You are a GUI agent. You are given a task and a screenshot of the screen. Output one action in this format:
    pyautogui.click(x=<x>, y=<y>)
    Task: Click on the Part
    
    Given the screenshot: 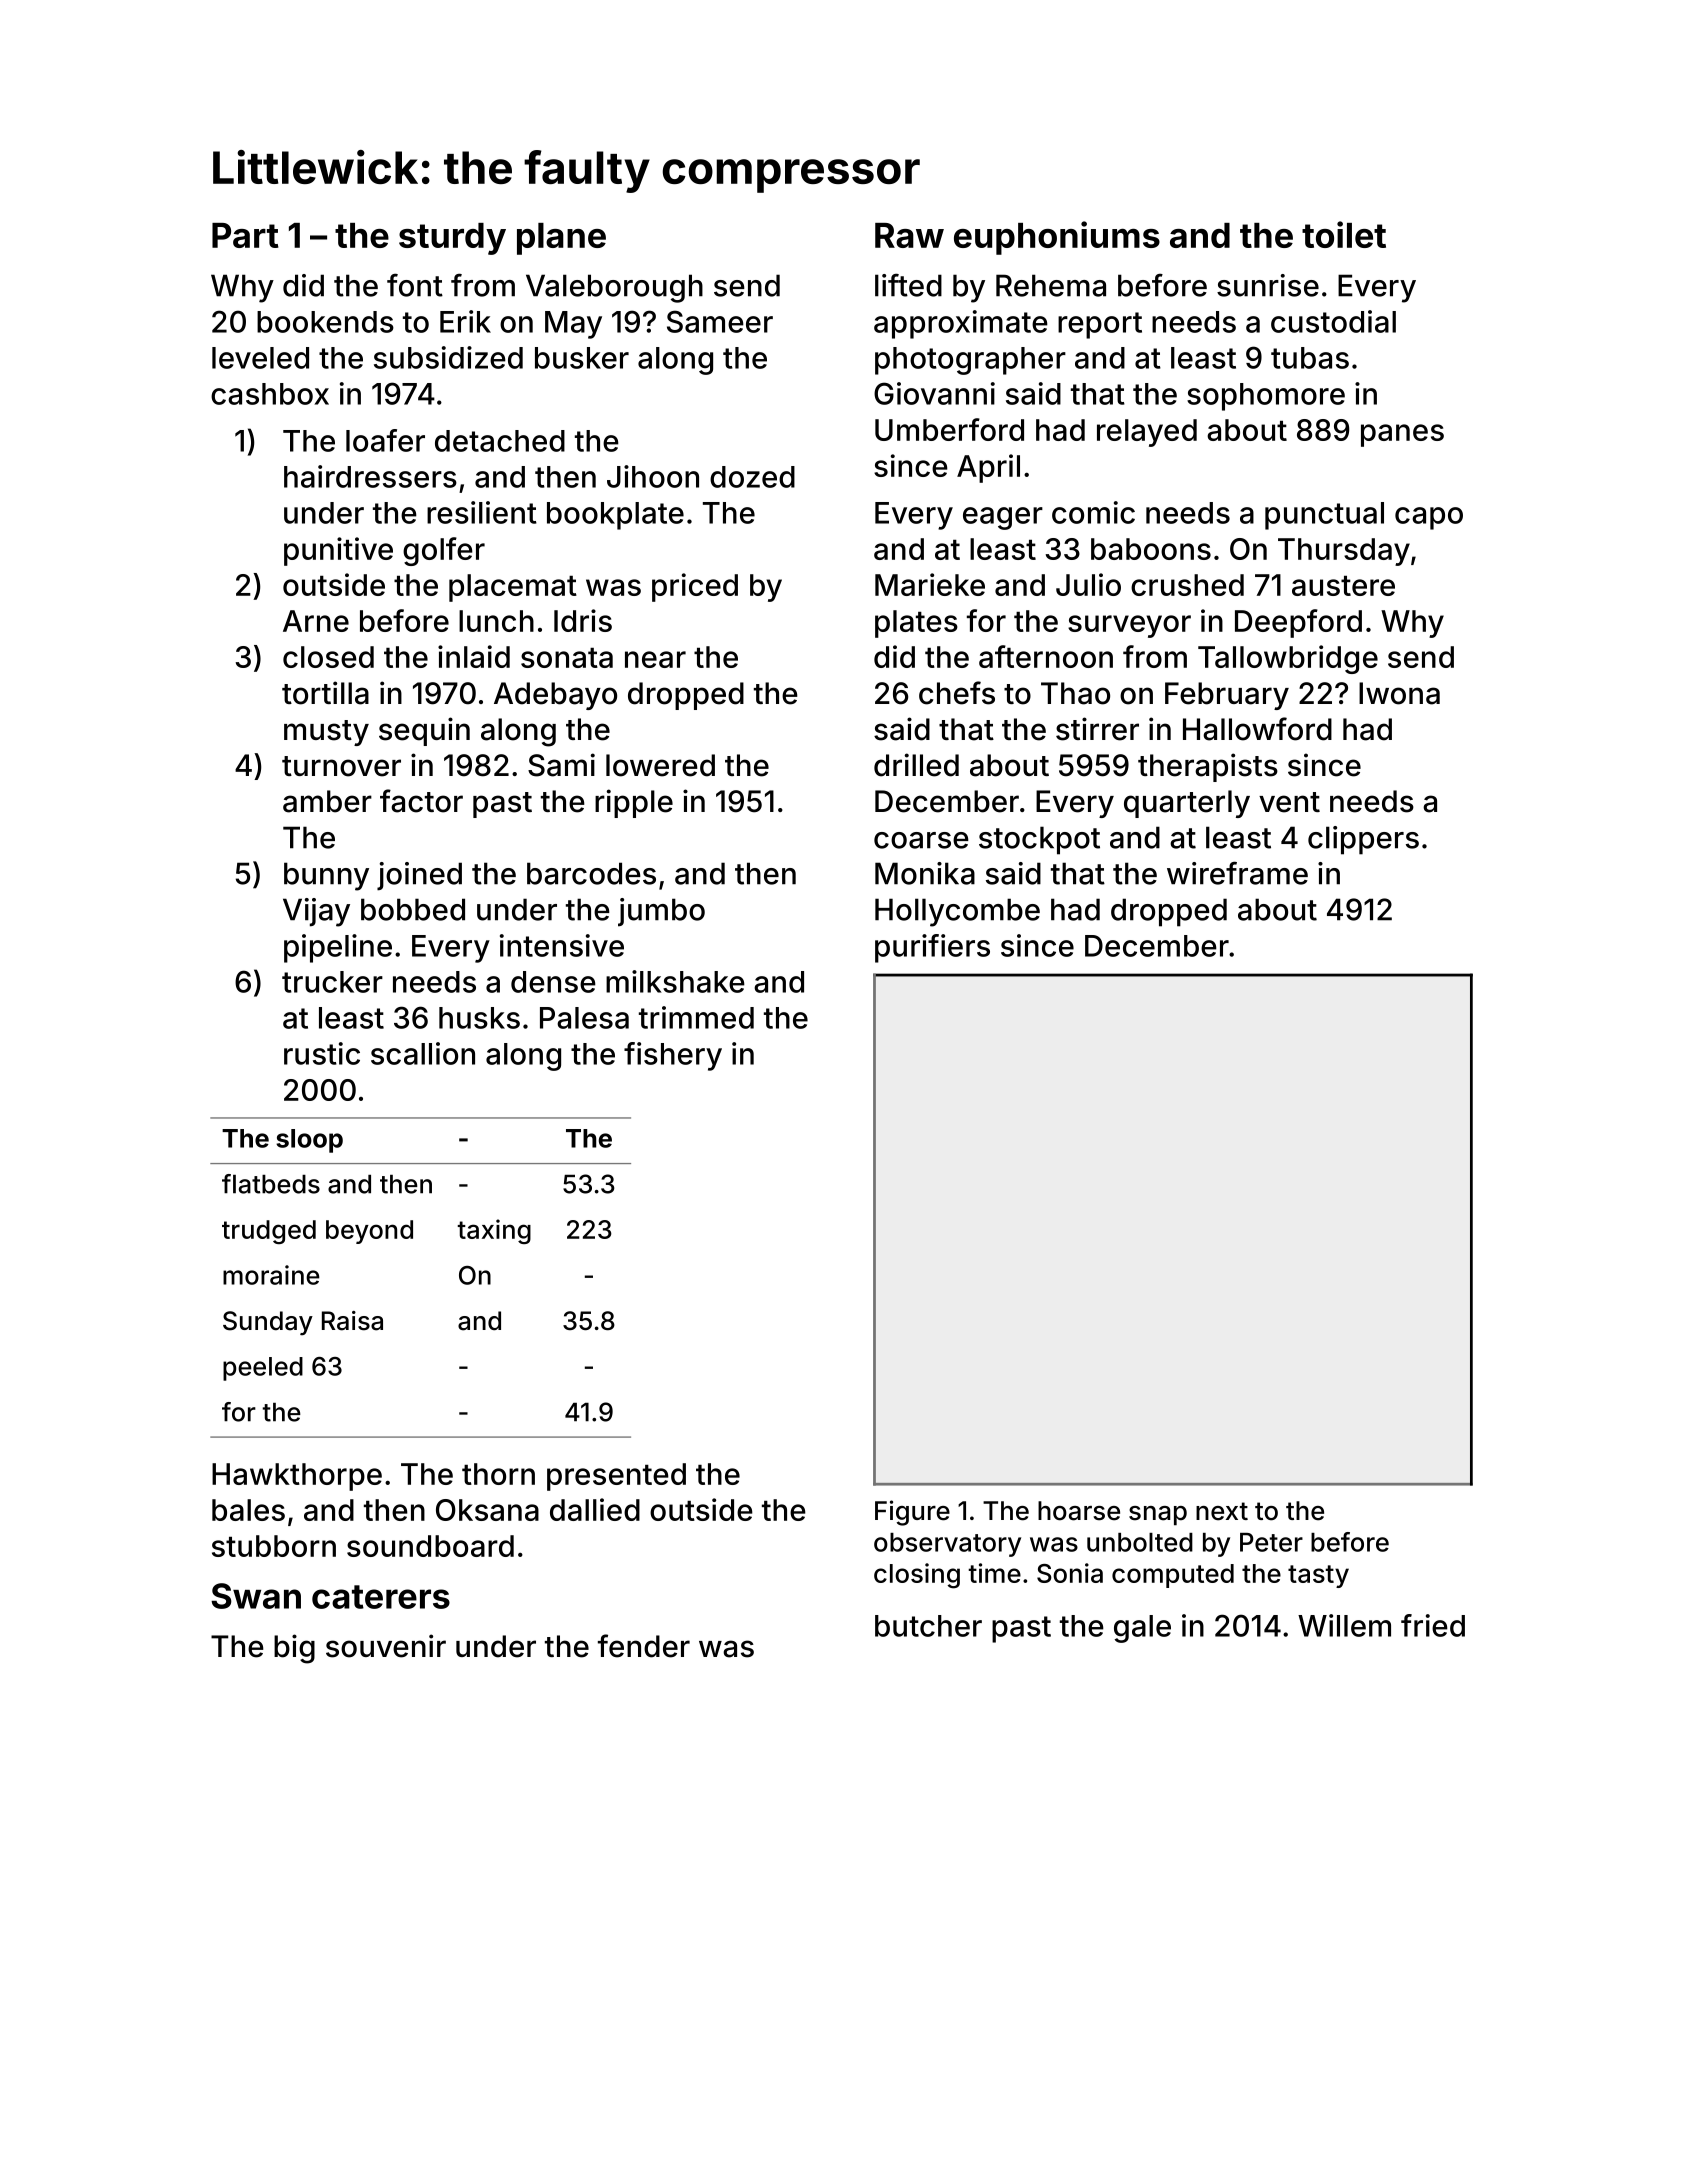 What is the action you would take?
    pyautogui.click(x=245, y=235)
